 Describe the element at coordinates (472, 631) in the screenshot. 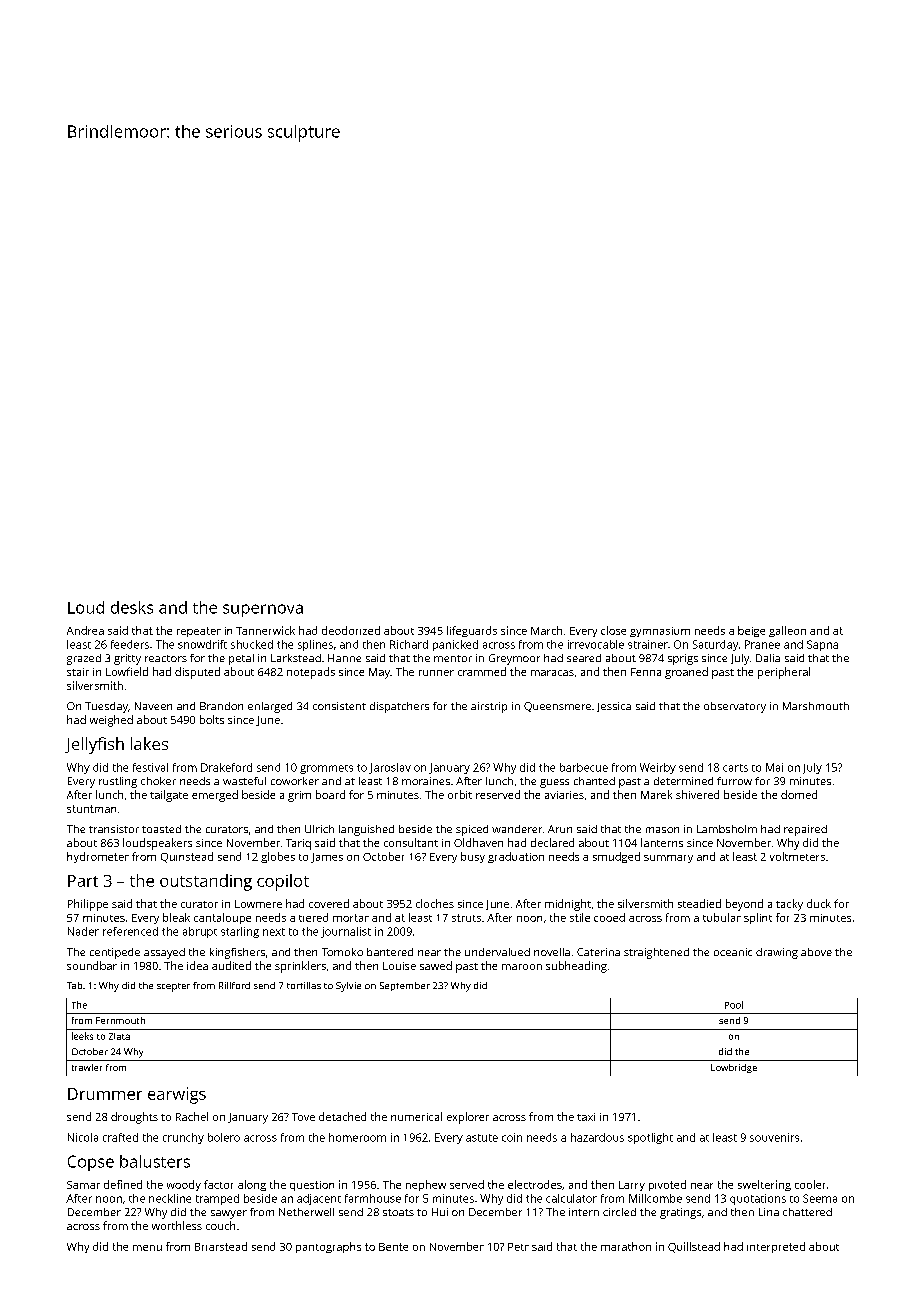

I see `lifeguards` at that location.
